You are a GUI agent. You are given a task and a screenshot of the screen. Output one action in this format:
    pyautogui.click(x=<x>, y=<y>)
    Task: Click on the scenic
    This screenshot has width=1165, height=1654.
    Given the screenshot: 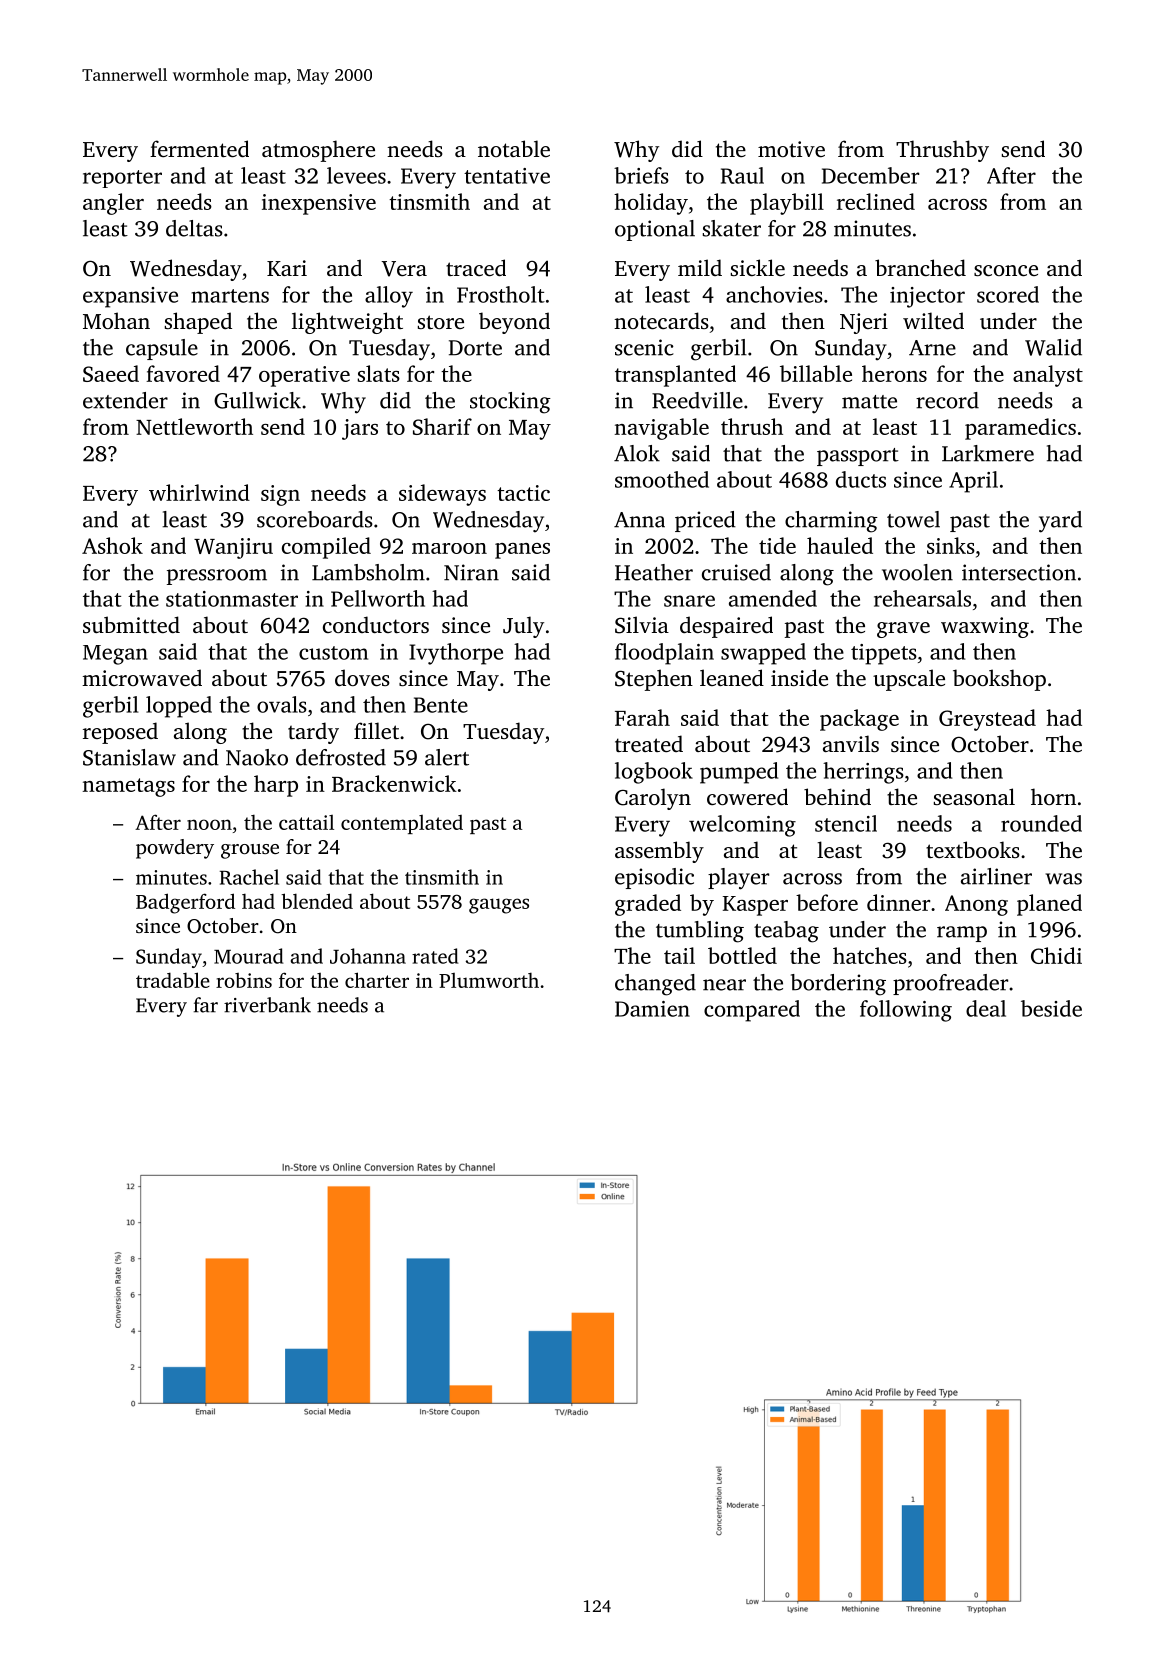 What is the action you would take?
    pyautogui.click(x=644, y=347)
